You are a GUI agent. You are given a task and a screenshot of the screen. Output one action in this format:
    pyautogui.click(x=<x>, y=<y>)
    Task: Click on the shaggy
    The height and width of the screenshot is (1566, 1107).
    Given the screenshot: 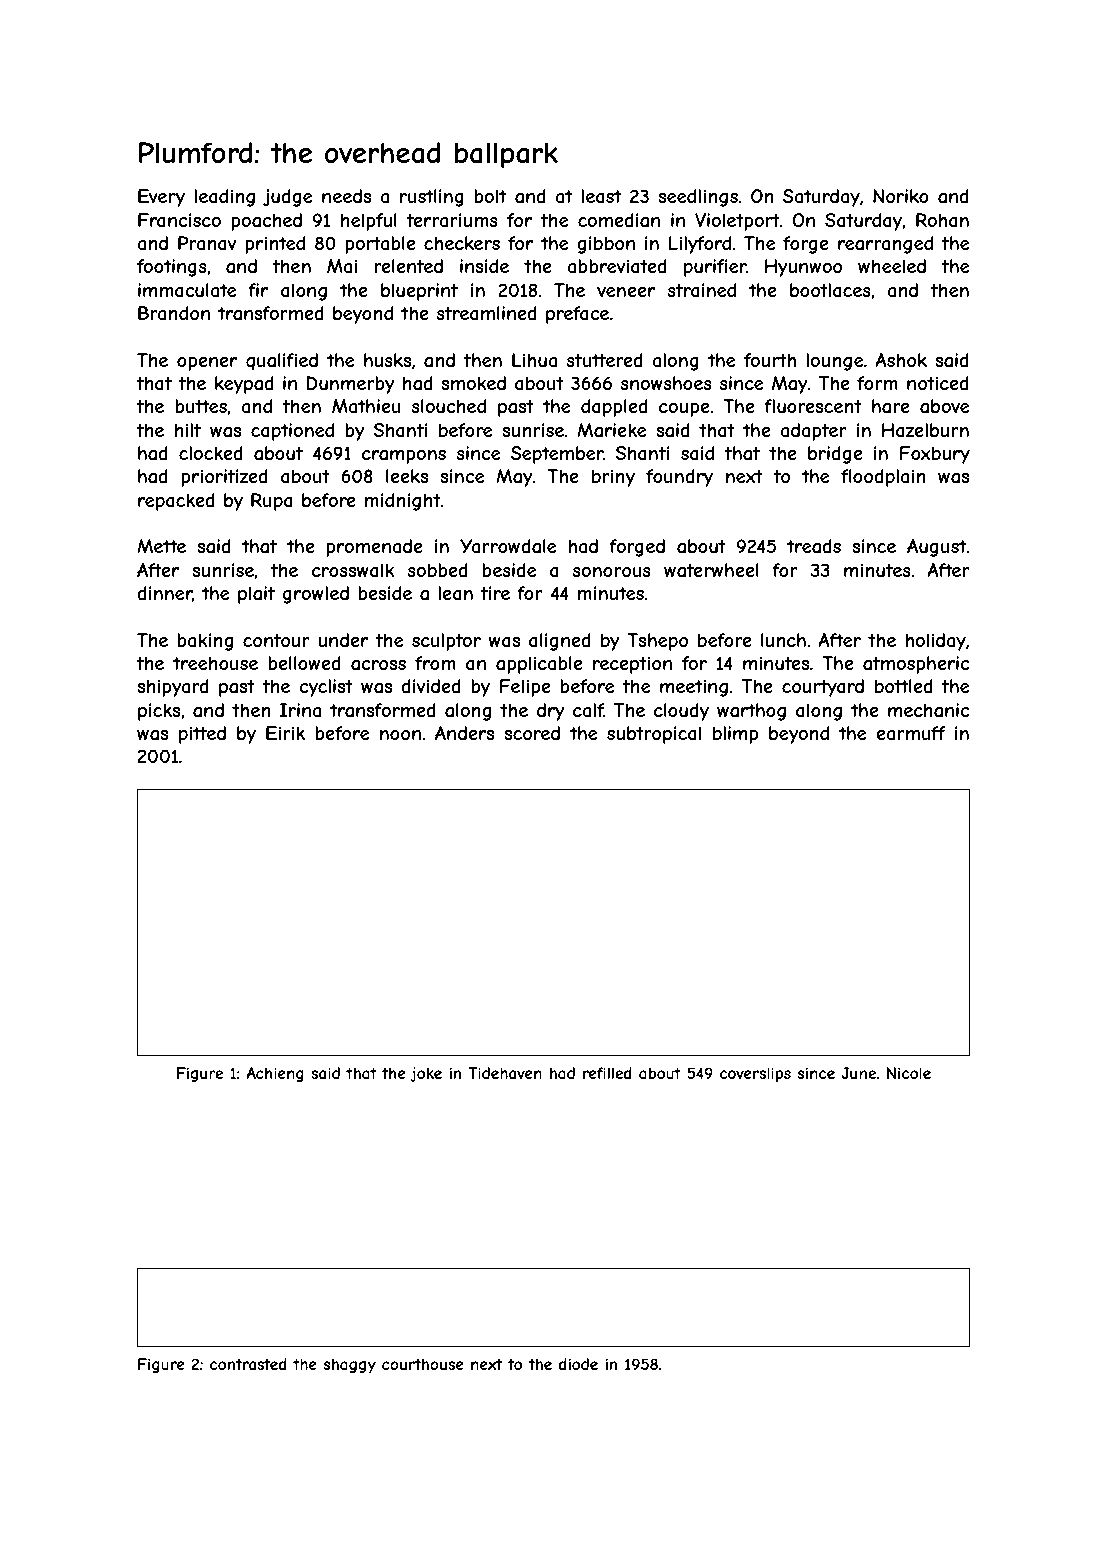 What is the action you would take?
    pyautogui.click(x=350, y=1365)
